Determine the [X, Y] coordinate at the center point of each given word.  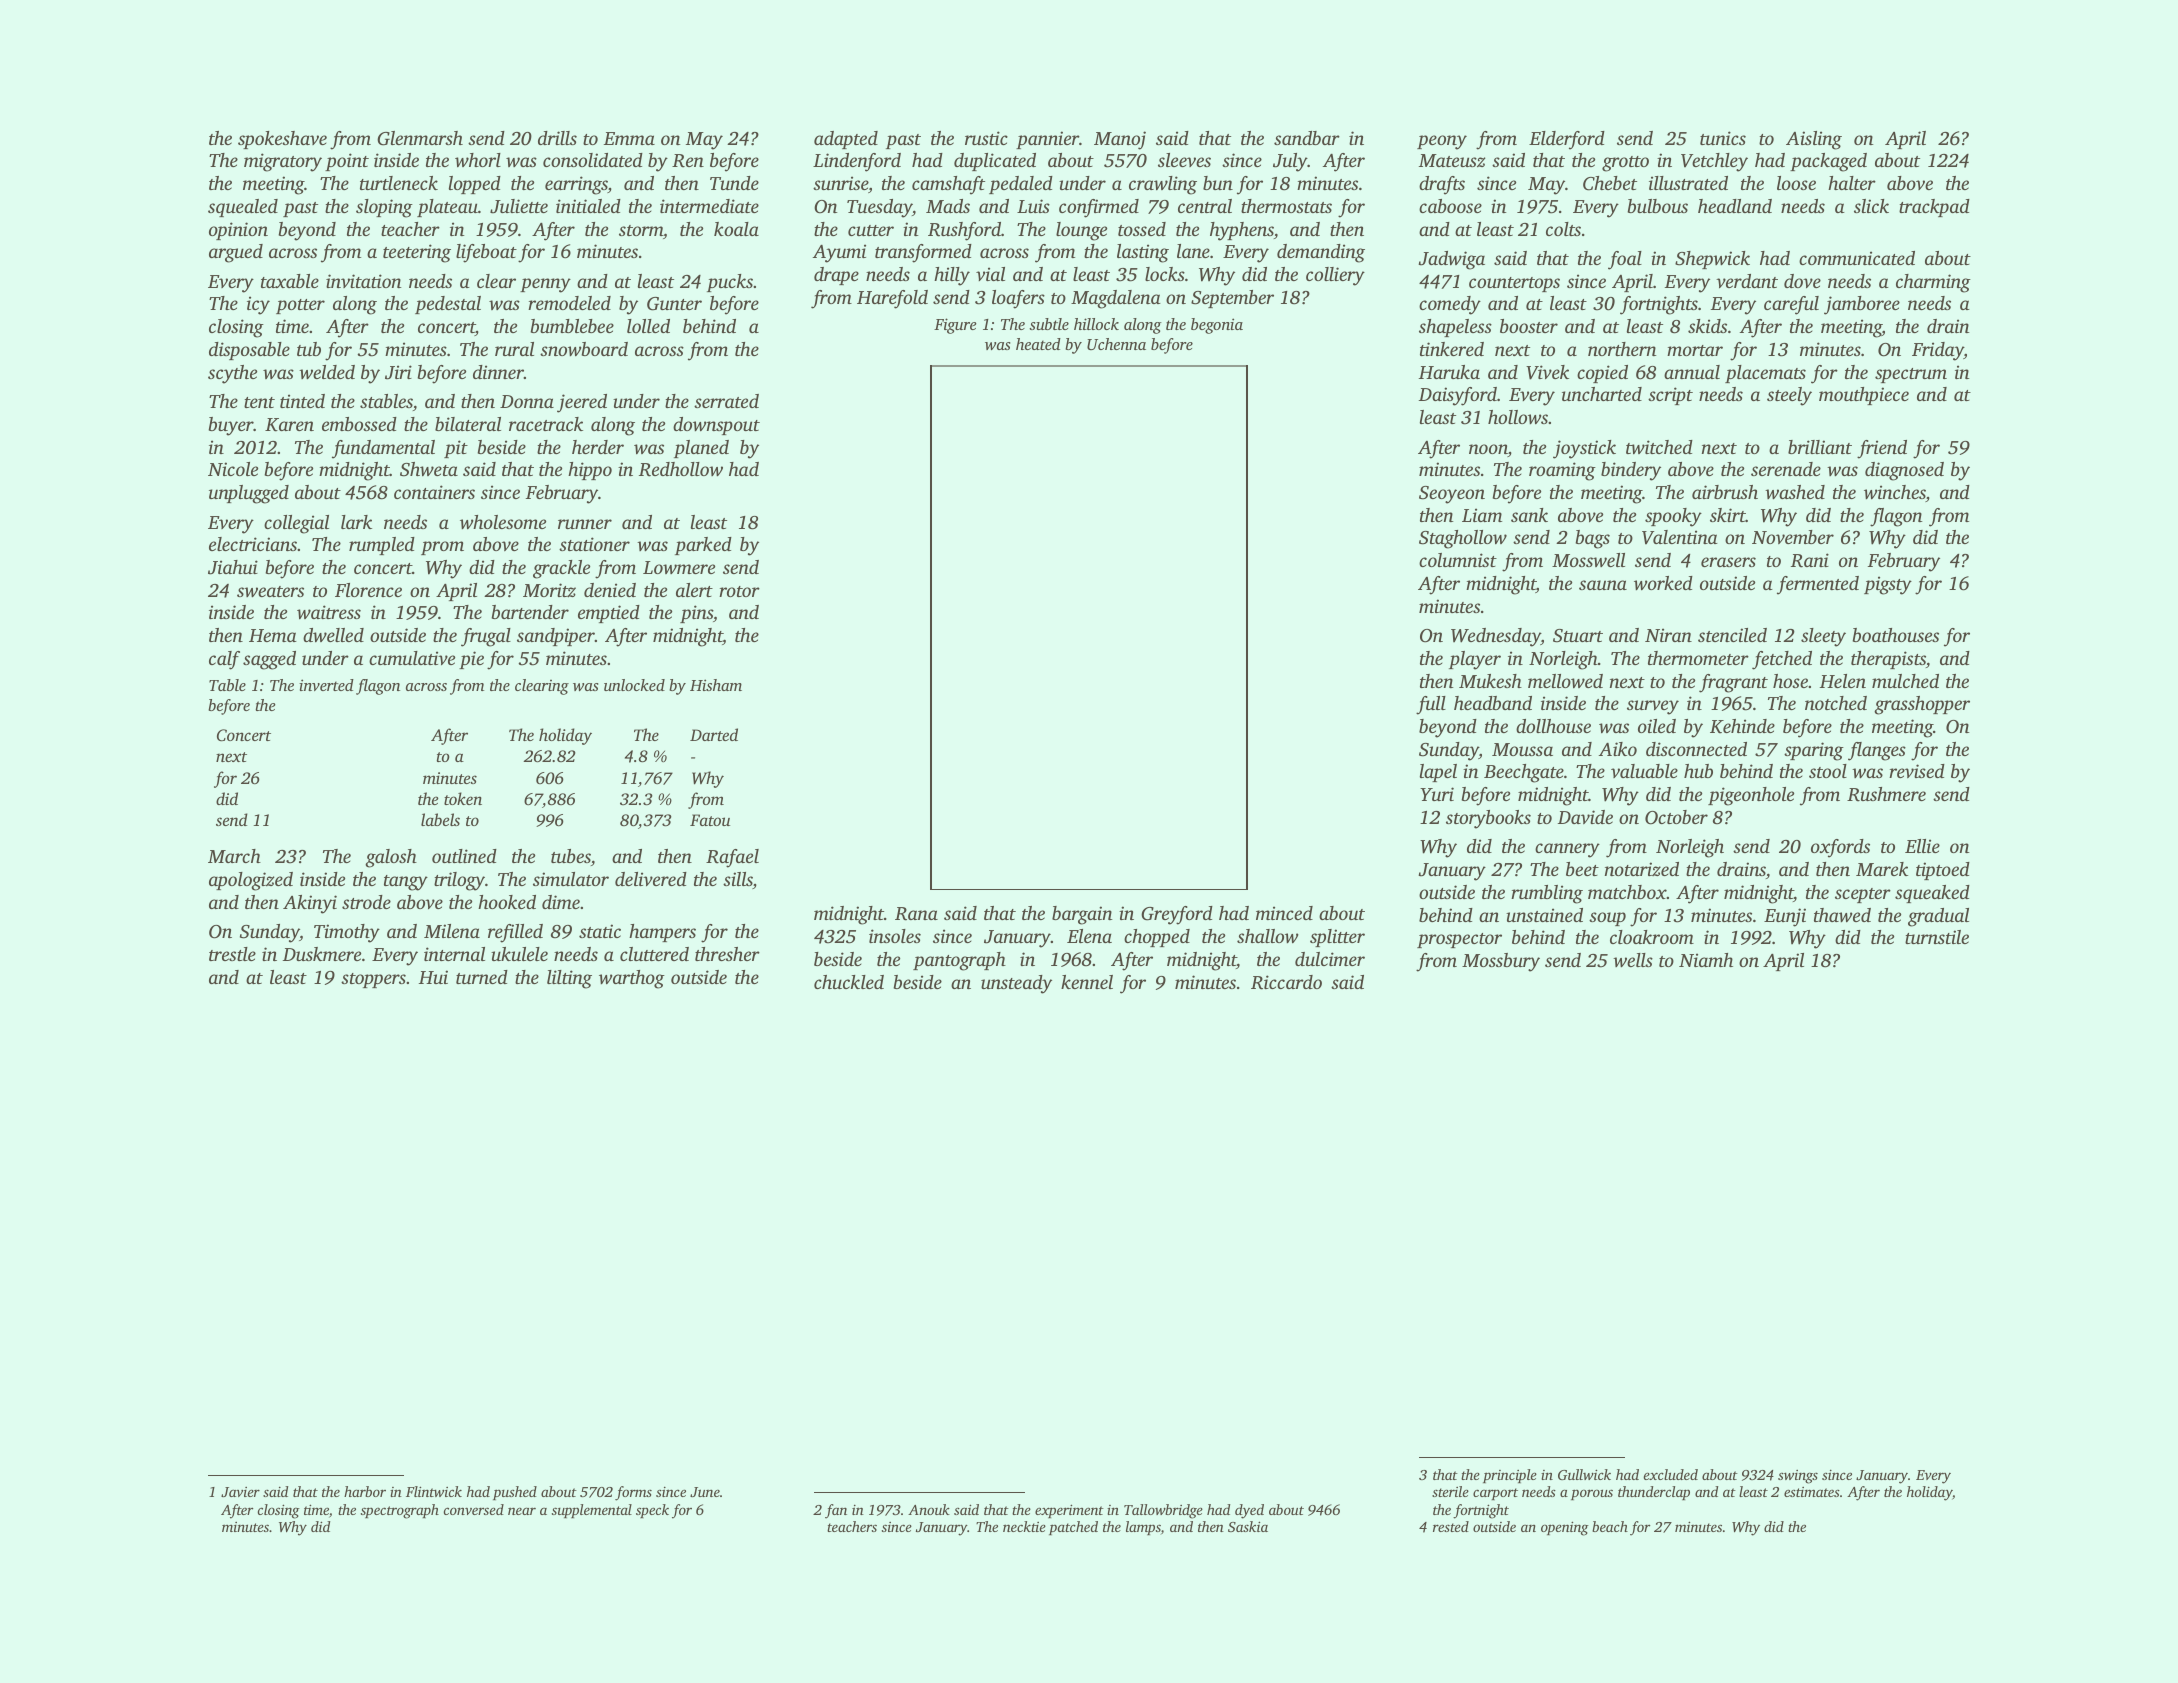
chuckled [849, 982]
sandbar [1307, 138]
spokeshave [282, 140]
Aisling [1814, 140]
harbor [365, 1491]
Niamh [1706, 960]
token [463, 798]
